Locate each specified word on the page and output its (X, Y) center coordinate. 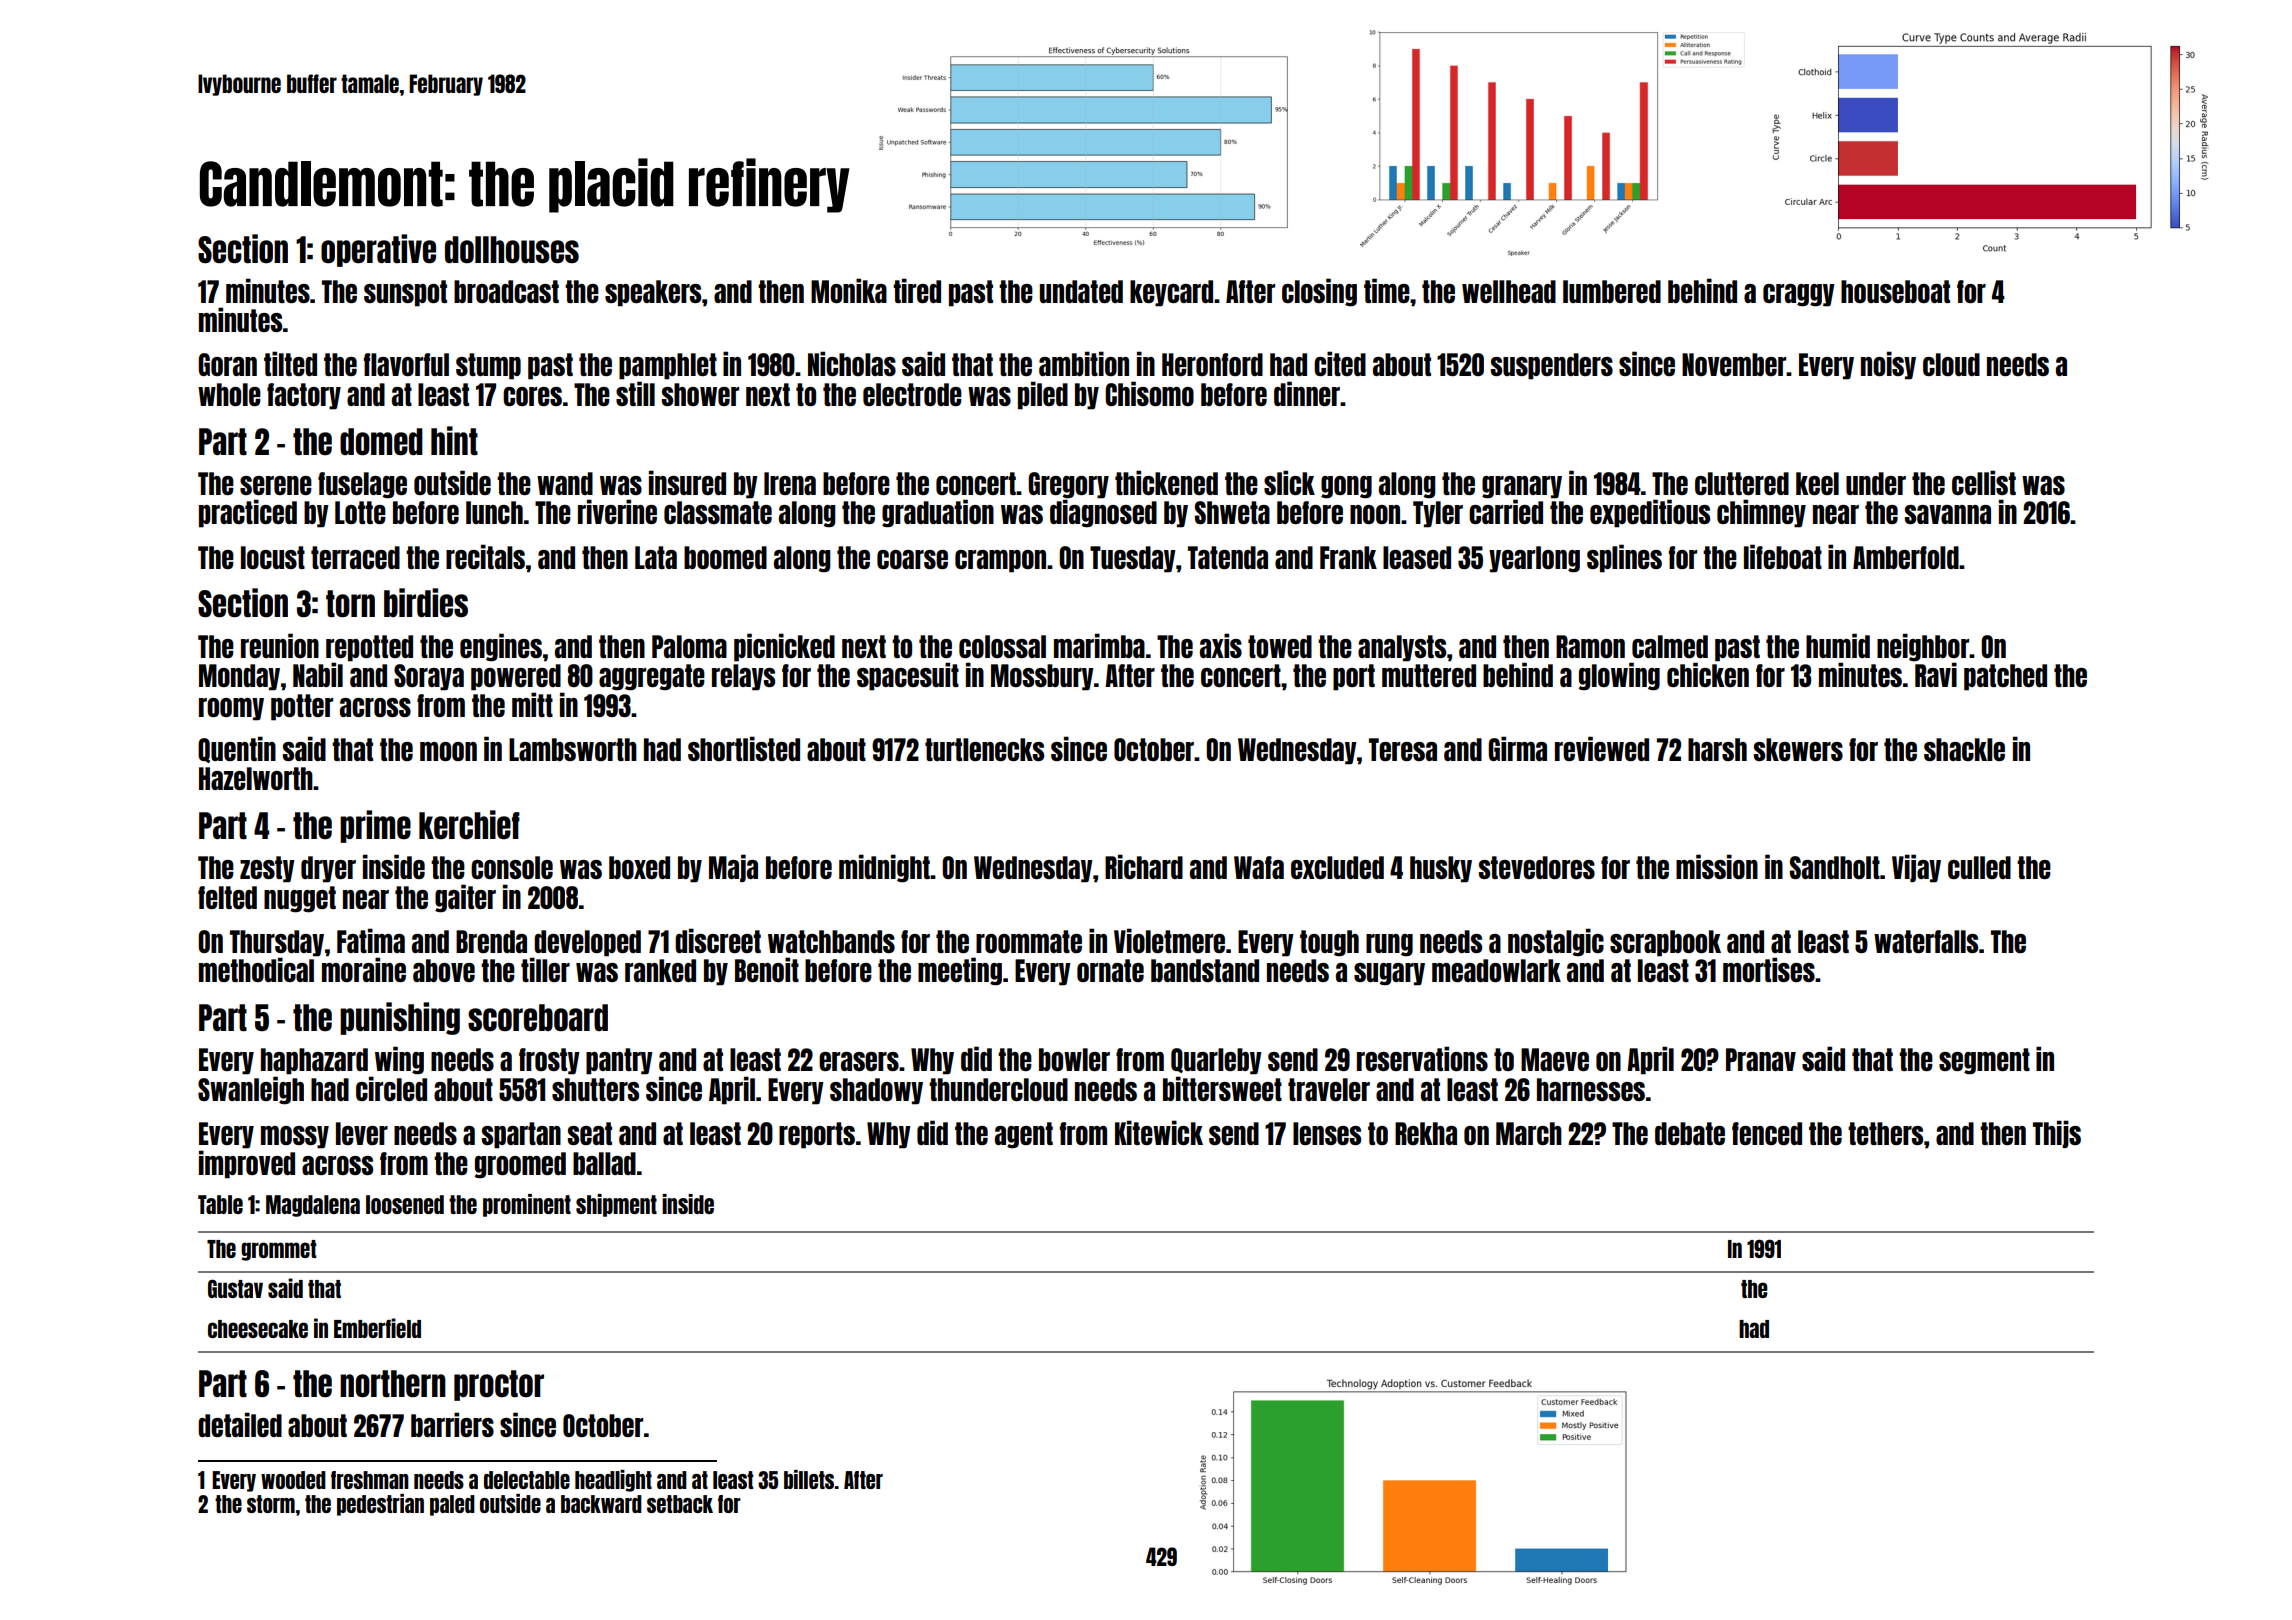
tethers (1885, 1133)
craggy (1799, 295)
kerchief (469, 825)
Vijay (1916, 868)
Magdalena (313, 1206)
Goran (227, 364)
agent (1024, 1135)
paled (452, 1505)
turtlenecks (984, 749)
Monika (849, 290)
